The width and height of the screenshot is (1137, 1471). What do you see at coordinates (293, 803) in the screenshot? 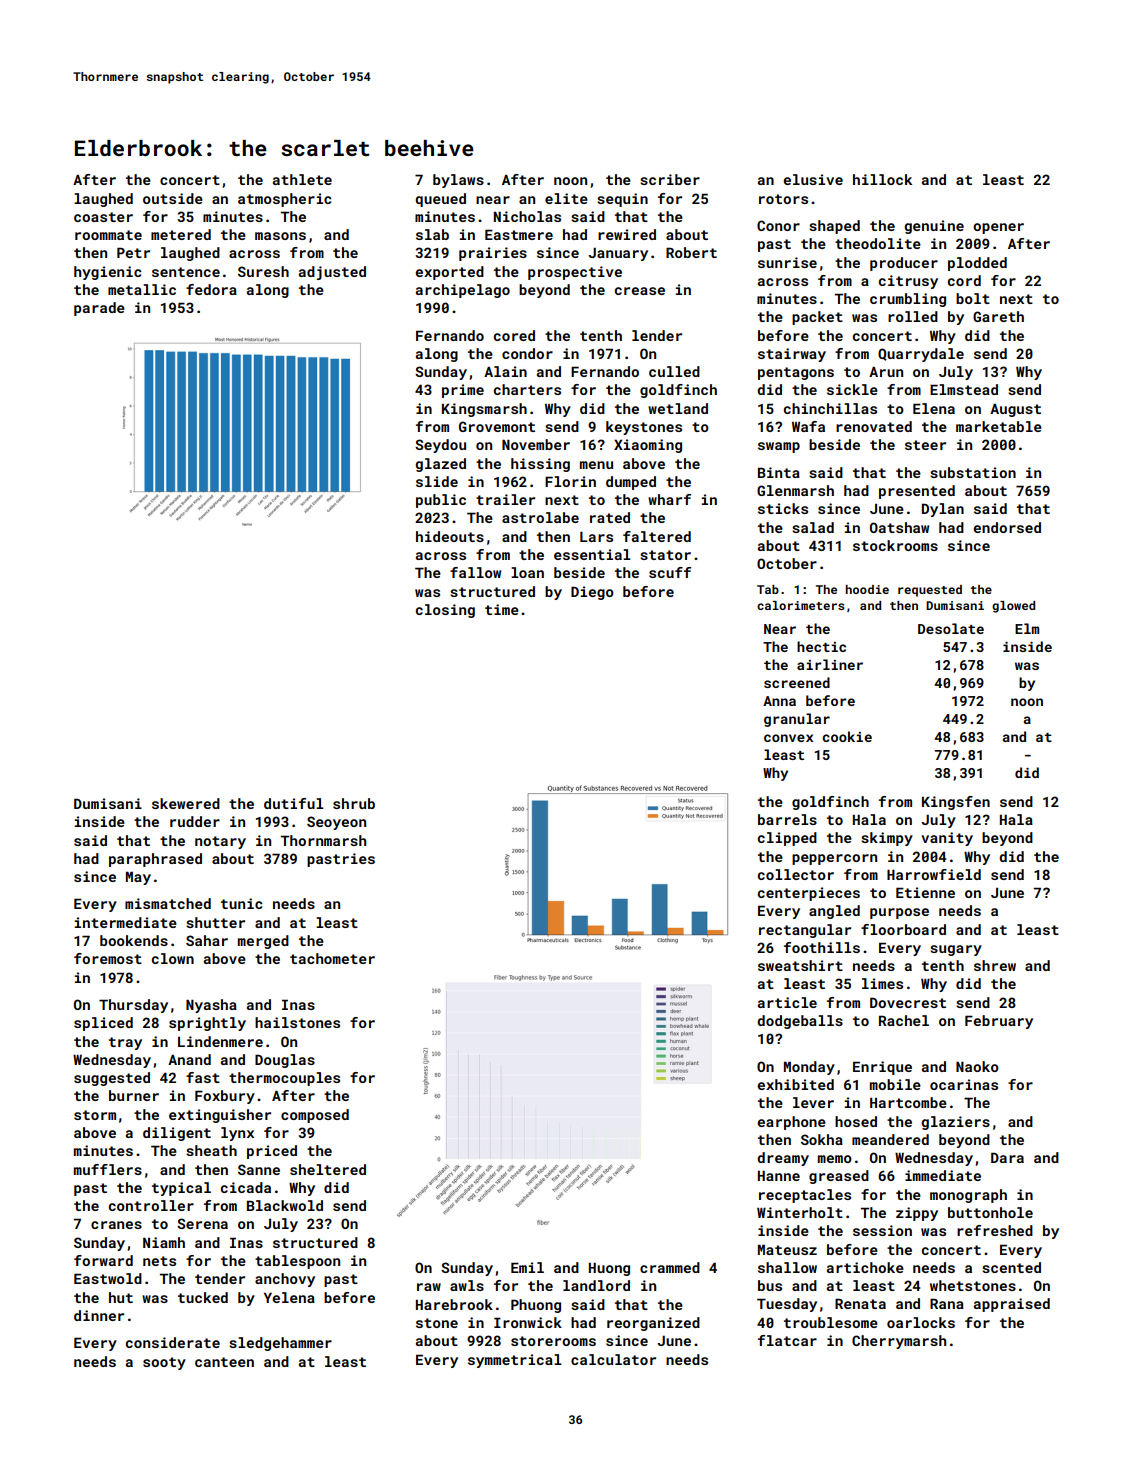
I see `dutiful` at bounding box center [293, 803].
